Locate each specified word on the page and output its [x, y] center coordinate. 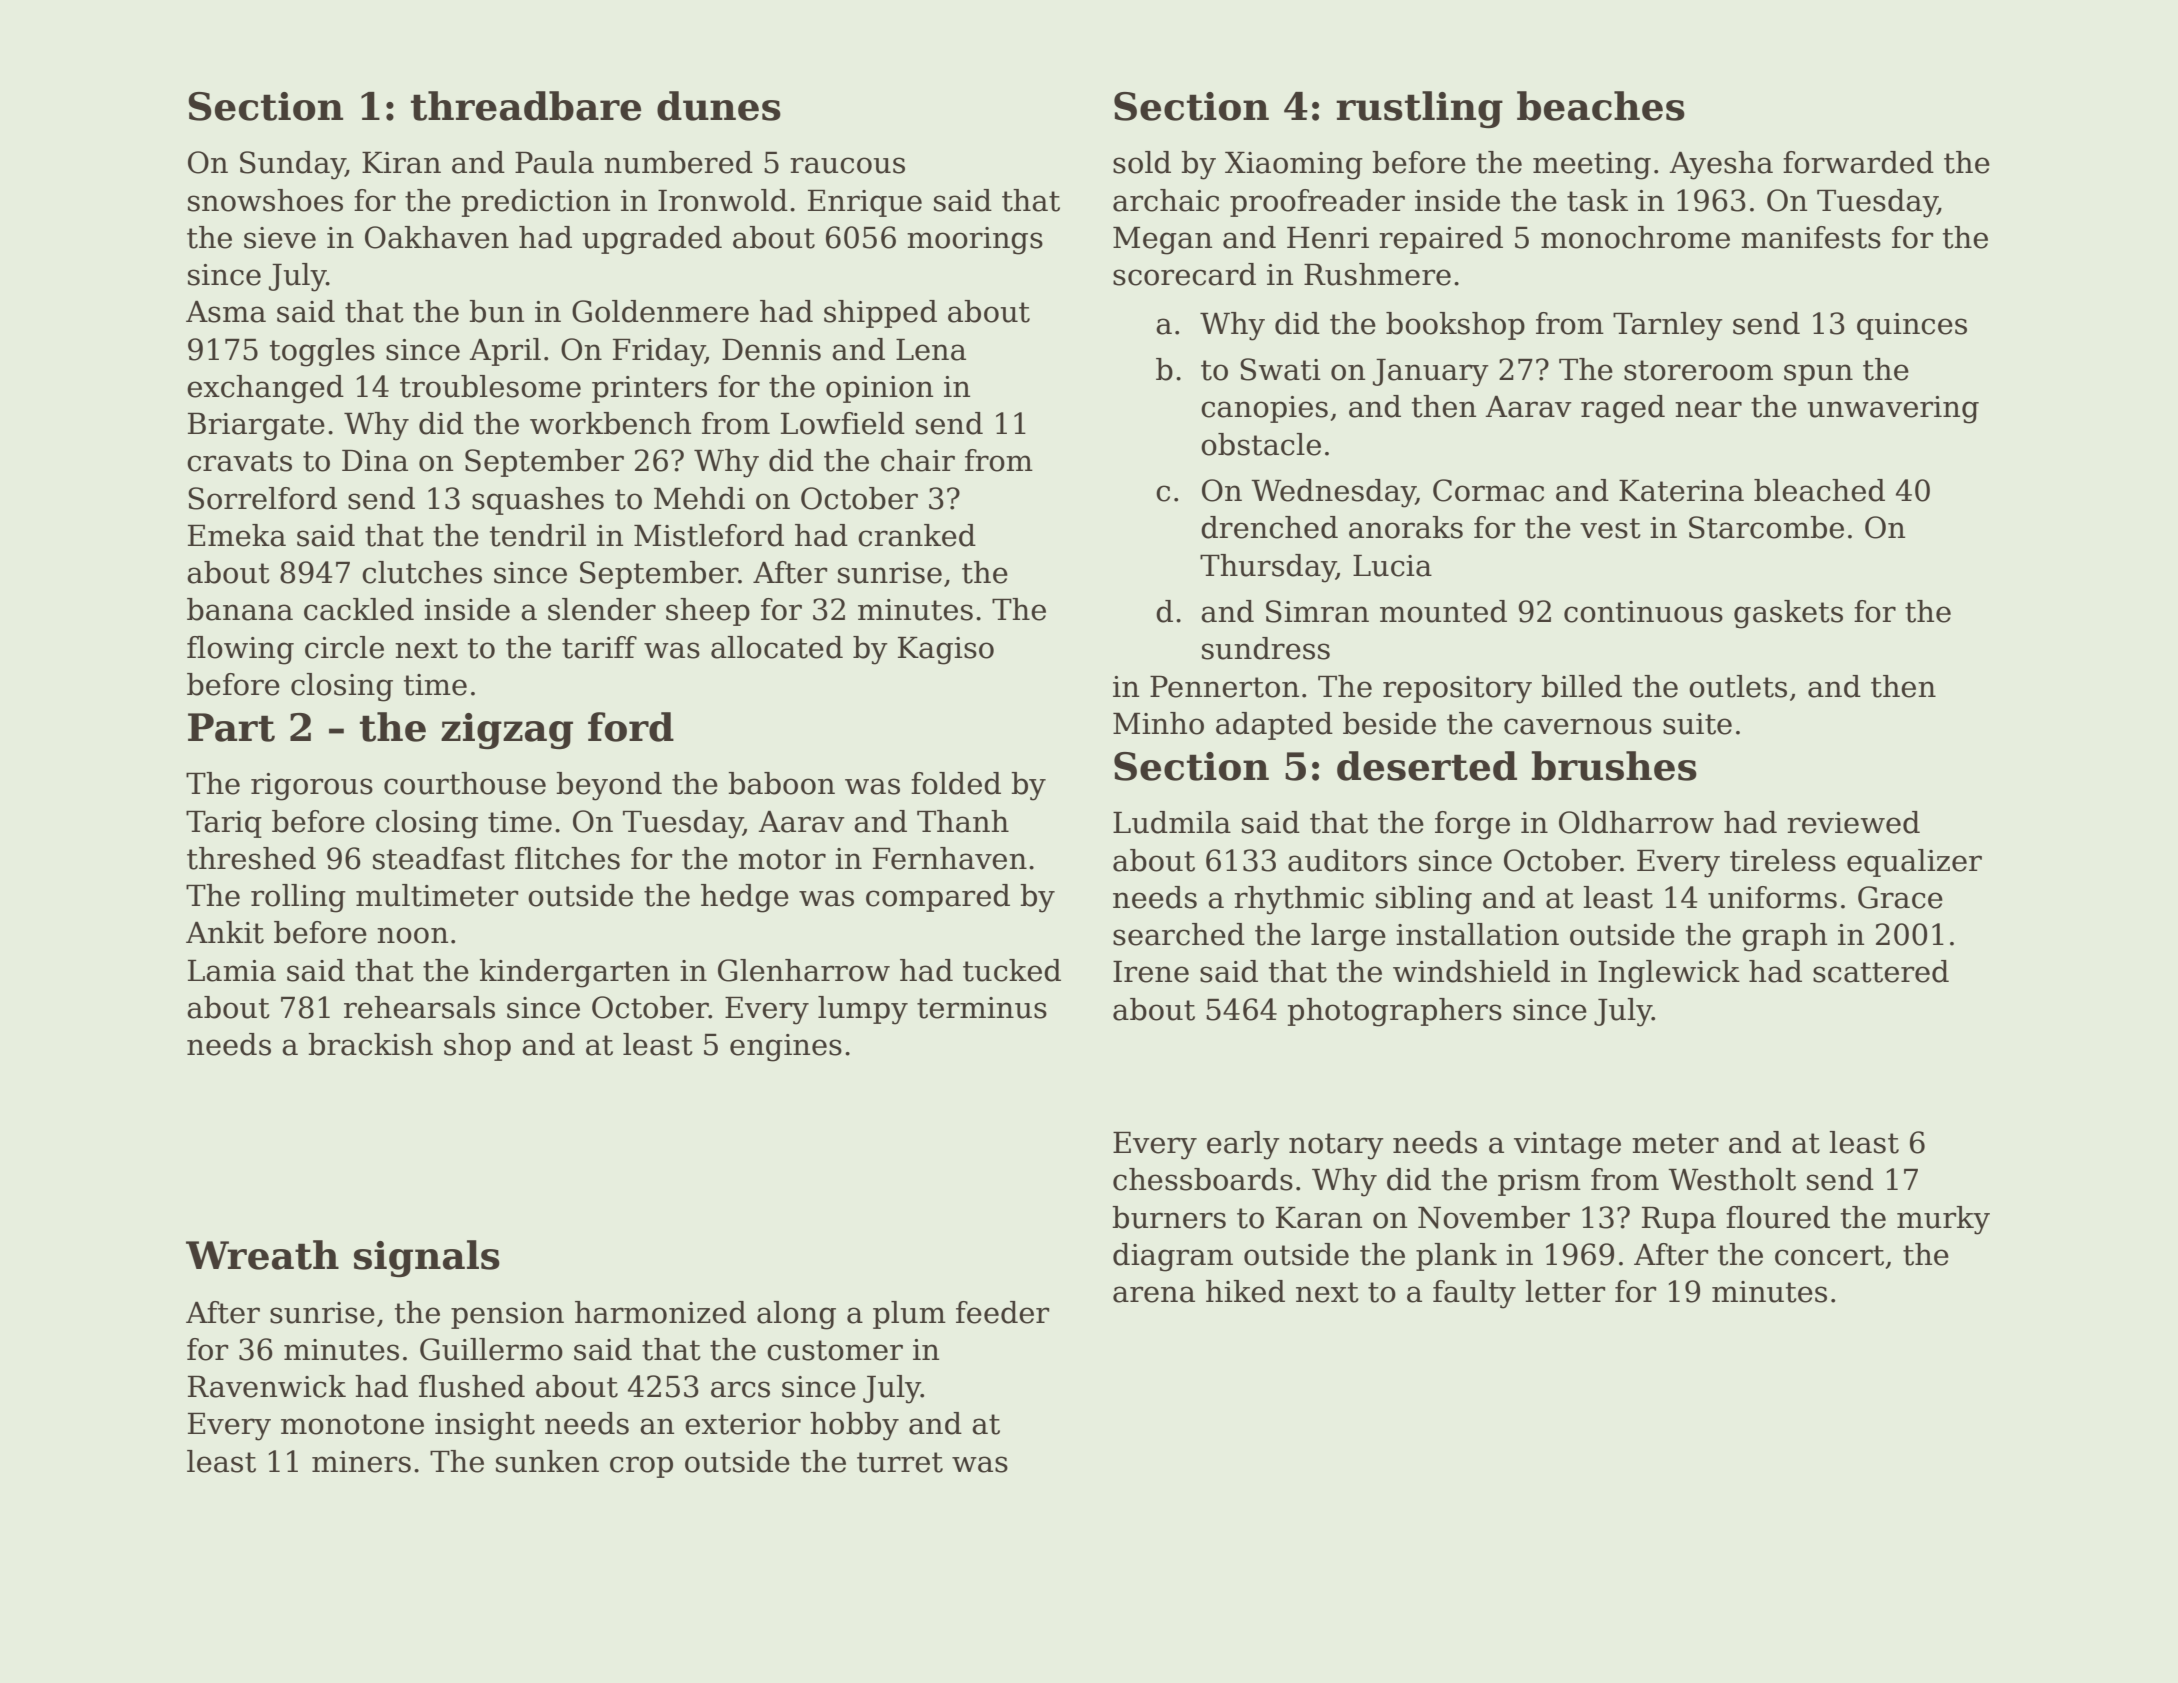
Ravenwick [267, 1386]
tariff [599, 647]
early [1243, 1145]
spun [1818, 375]
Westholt [1732, 1179]
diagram [1173, 1257]
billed [1581, 686]
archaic [1166, 200]
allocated [777, 647]
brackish [370, 1044]
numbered [678, 162]
